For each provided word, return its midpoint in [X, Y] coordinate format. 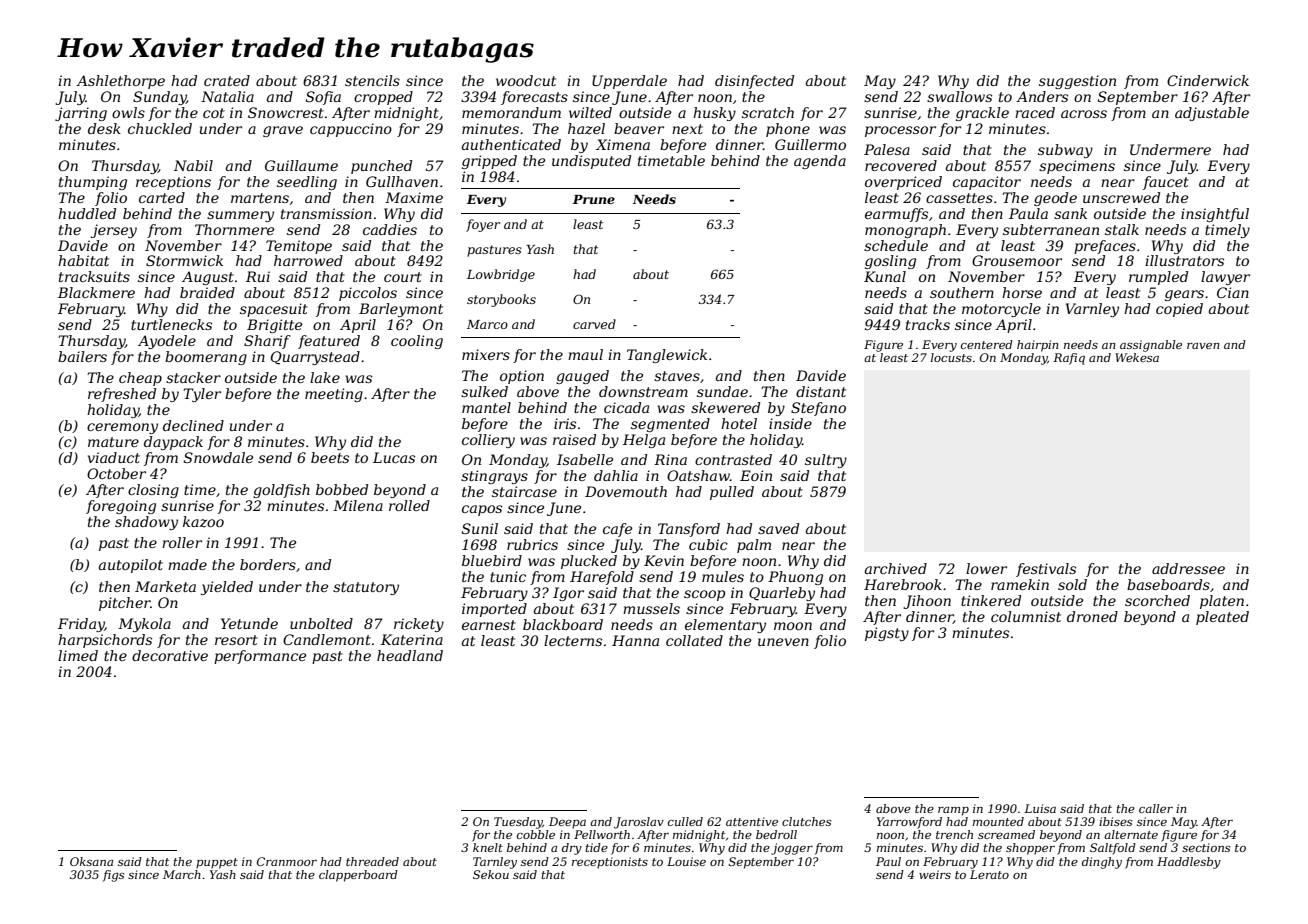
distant [821, 391]
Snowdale [218, 457]
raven [1203, 346]
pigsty [887, 634]
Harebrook [903, 584]
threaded [372, 861]
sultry [826, 461]
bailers [82, 356]
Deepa [567, 823]
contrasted [733, 459]
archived [896, 568]
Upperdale [629, 82]
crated [227, 80]
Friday [81, 625]
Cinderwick [1208, 80]
